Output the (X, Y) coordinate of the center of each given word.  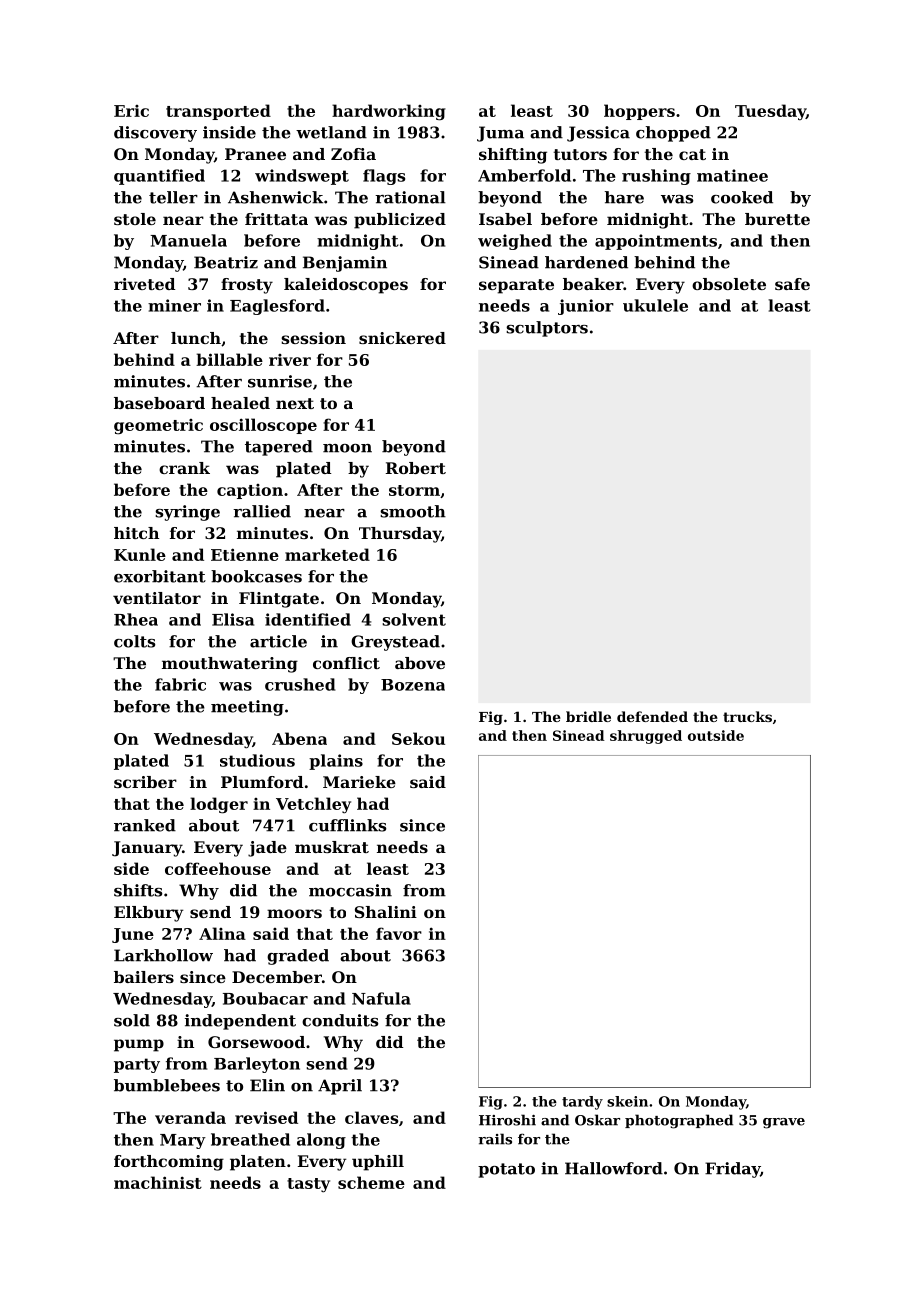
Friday (732, 1170)
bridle (588, 716)
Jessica (598, 134)
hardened (586, 262)
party (137, 1065)
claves (371, 1117)
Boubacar (265, 998)
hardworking (389, 112)
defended (652, 716)
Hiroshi (507, 1120)
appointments (656, 242)
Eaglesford (277, 307)
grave (784, 1123)
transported (218, 112)
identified (308, 619)
